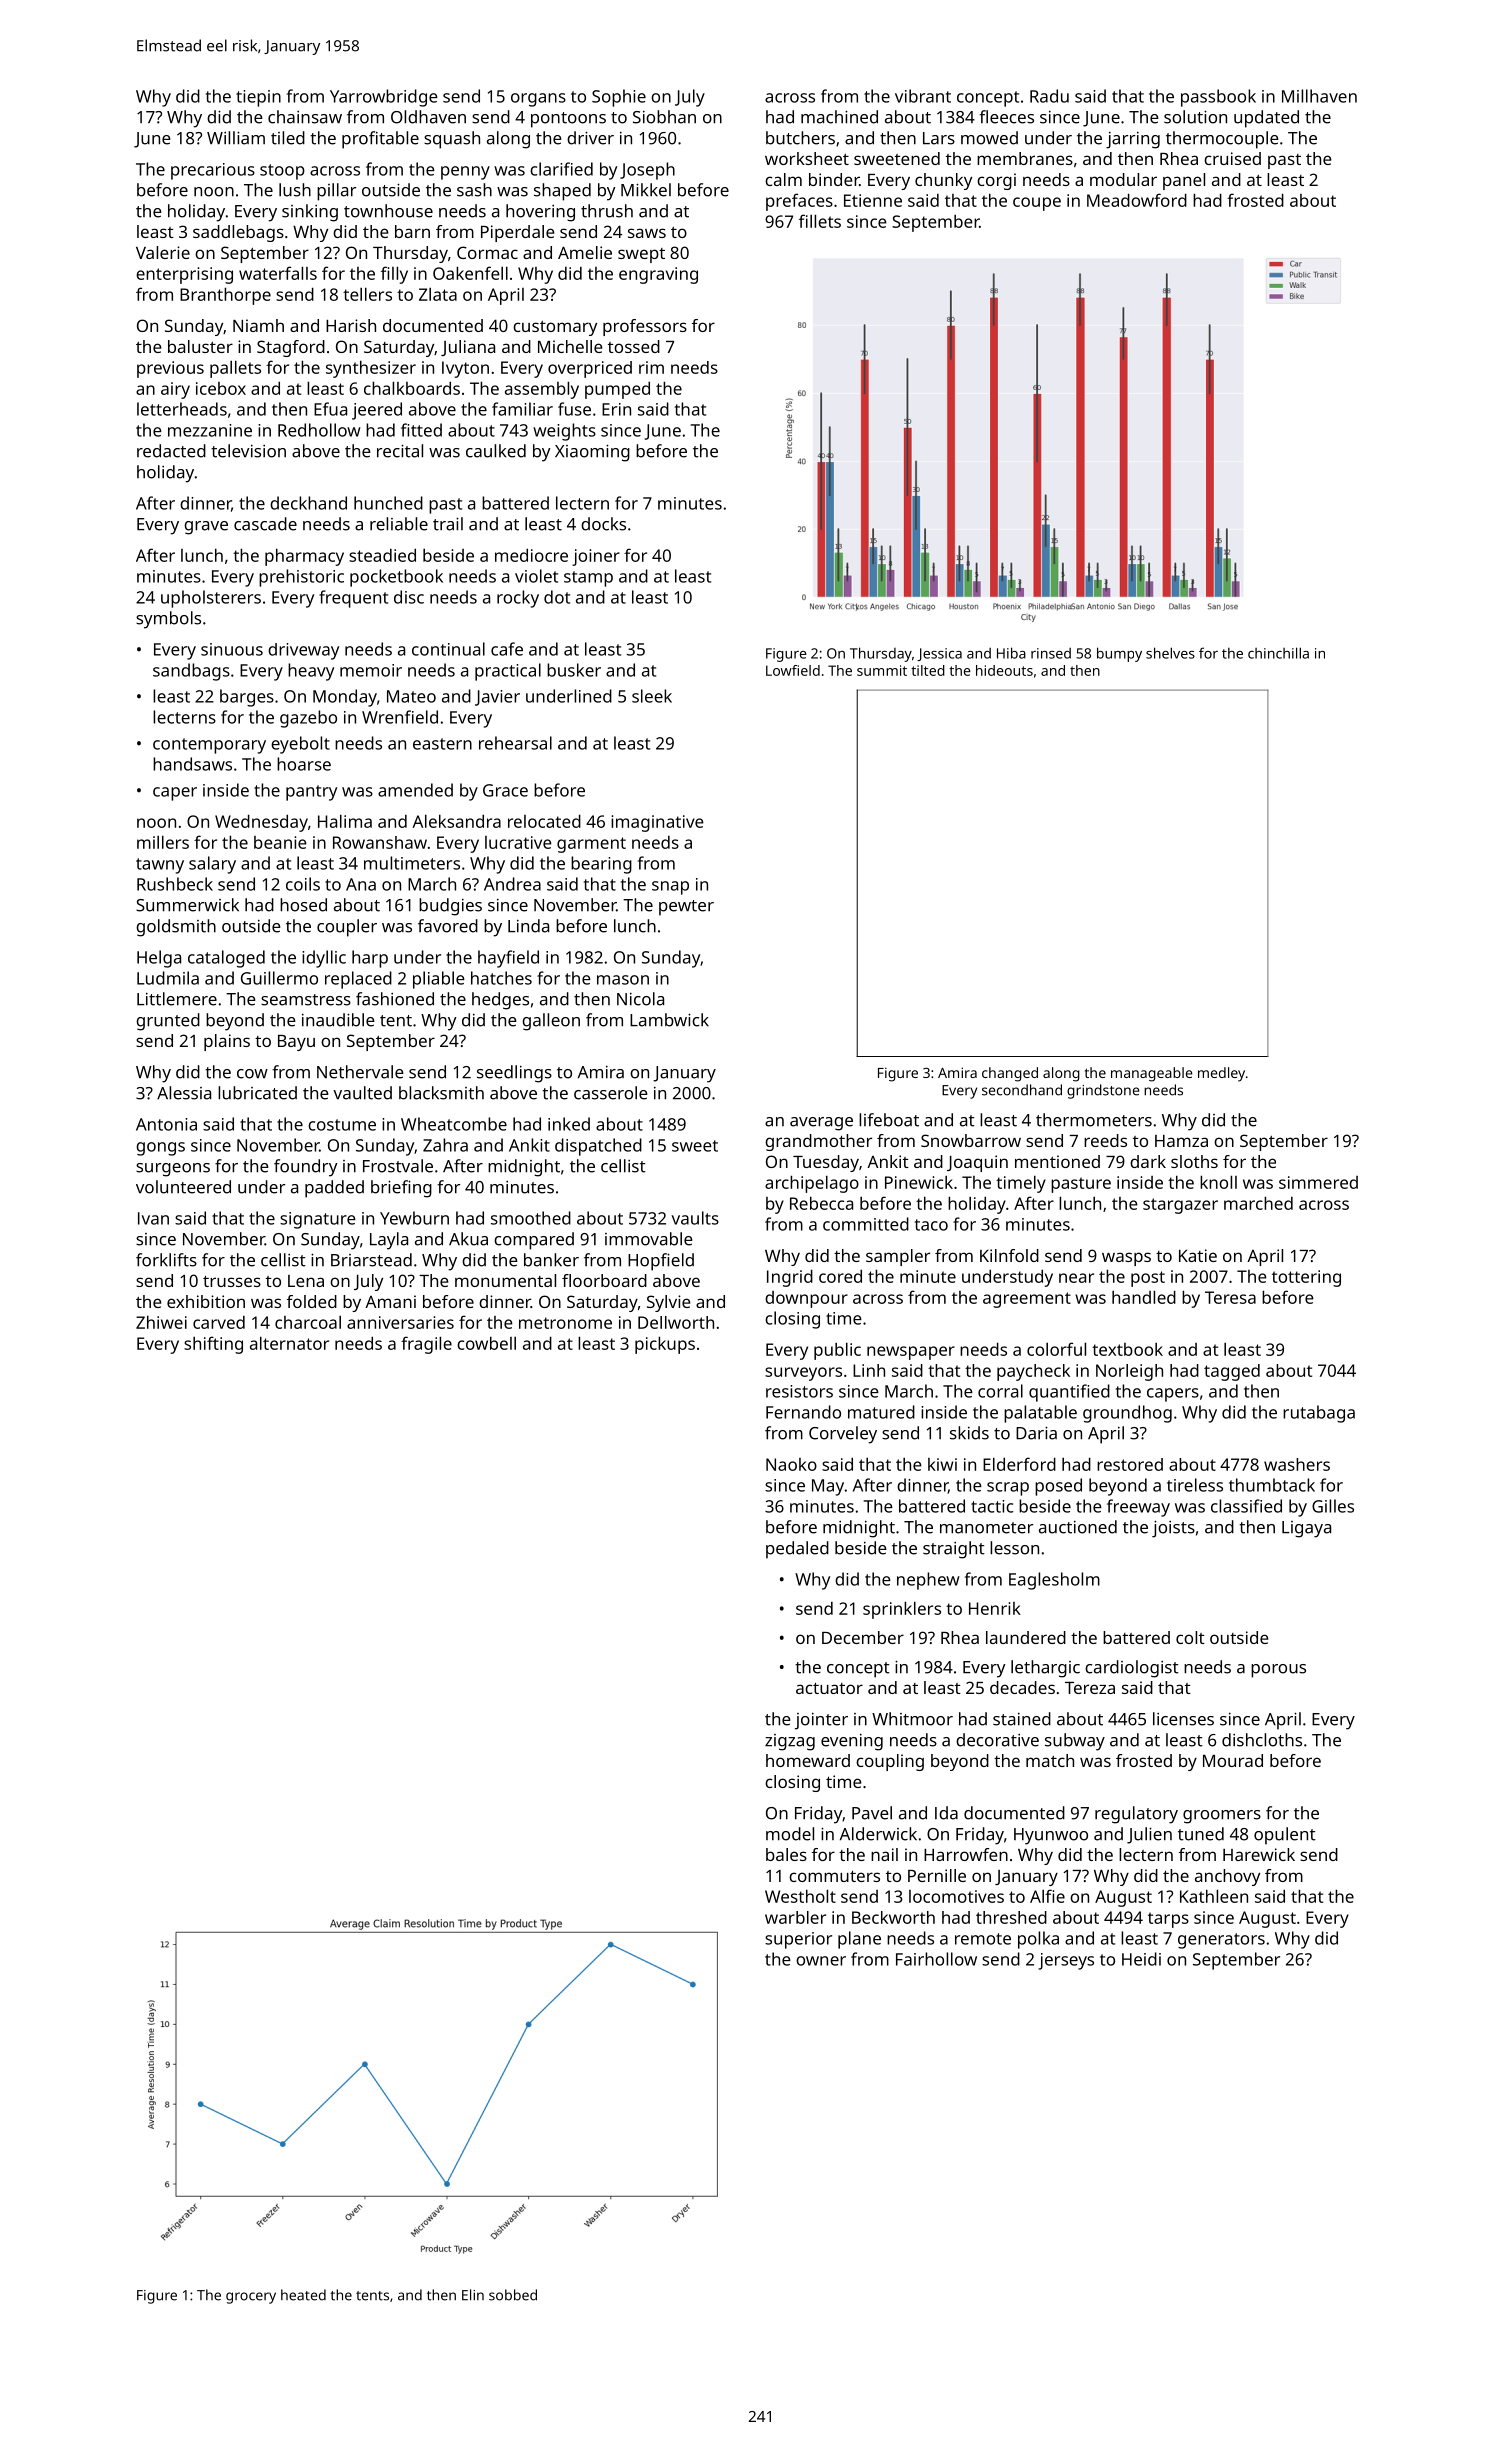 This screenshot has width=1496, height=2464. I want to click on Yarrowbridge, so click(384, 98).
